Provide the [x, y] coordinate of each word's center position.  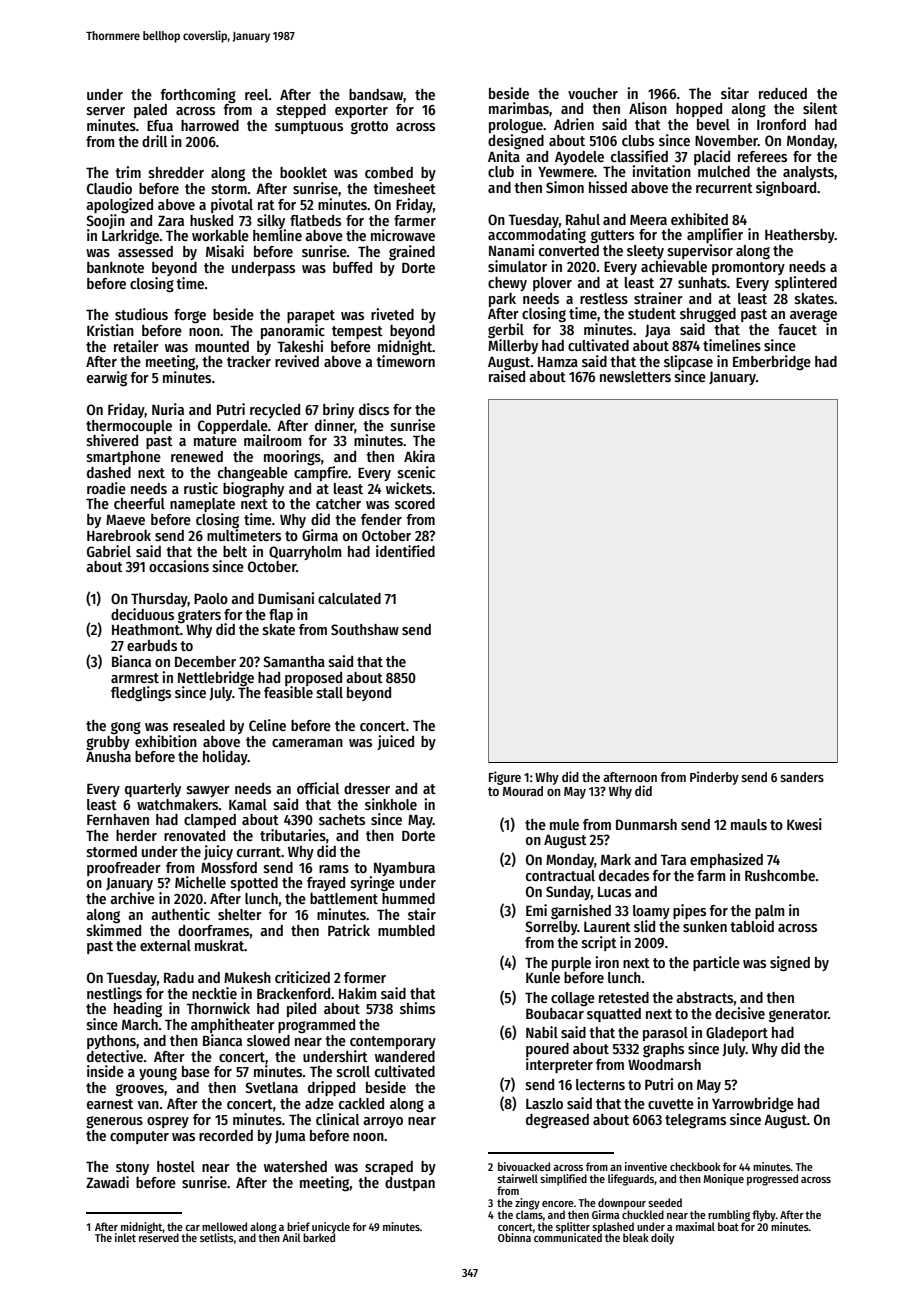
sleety [645, 252]
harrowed [210, 125]
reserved [159, 1237]
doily [662, 1239]
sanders [802, 777]
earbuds [152, 645]
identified [405, 551]
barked [319, 1237]
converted [569, 250]
